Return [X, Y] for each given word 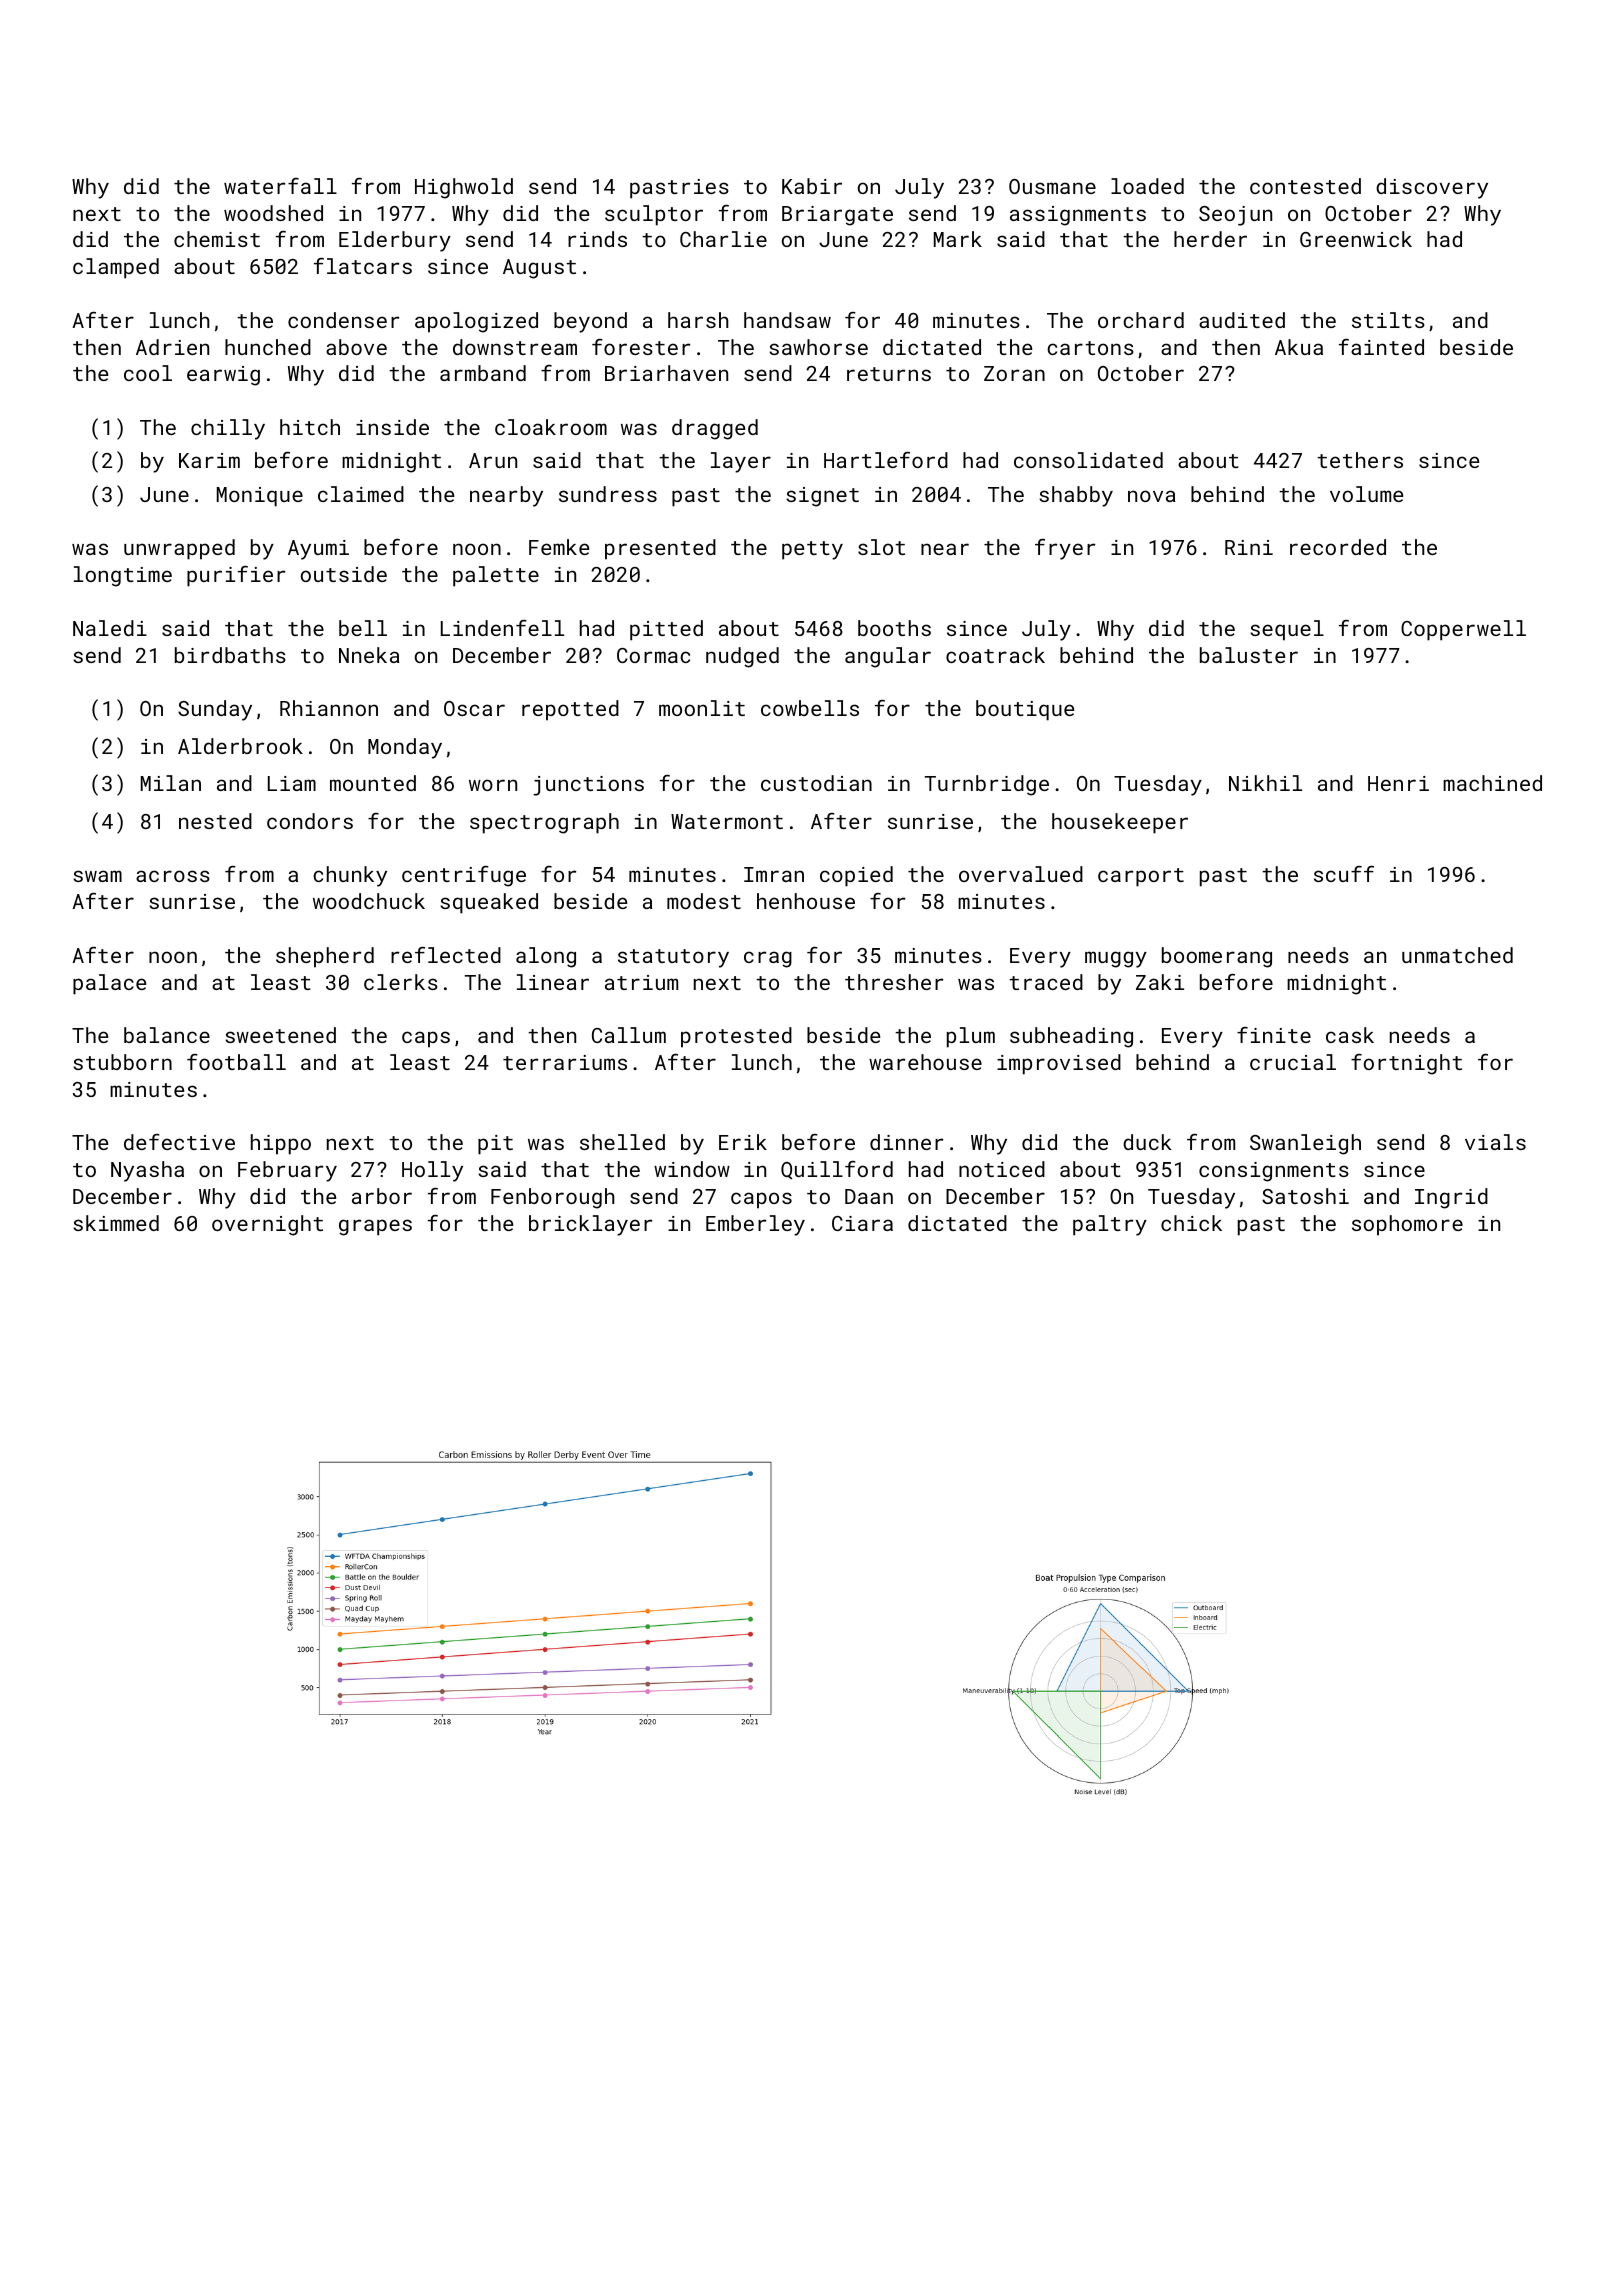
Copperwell [1463, 630]
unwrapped [179, 549]
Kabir [812, 186]
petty [812, 550]
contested [1305, 186]
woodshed [273, 213]
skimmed [116, 1223]
